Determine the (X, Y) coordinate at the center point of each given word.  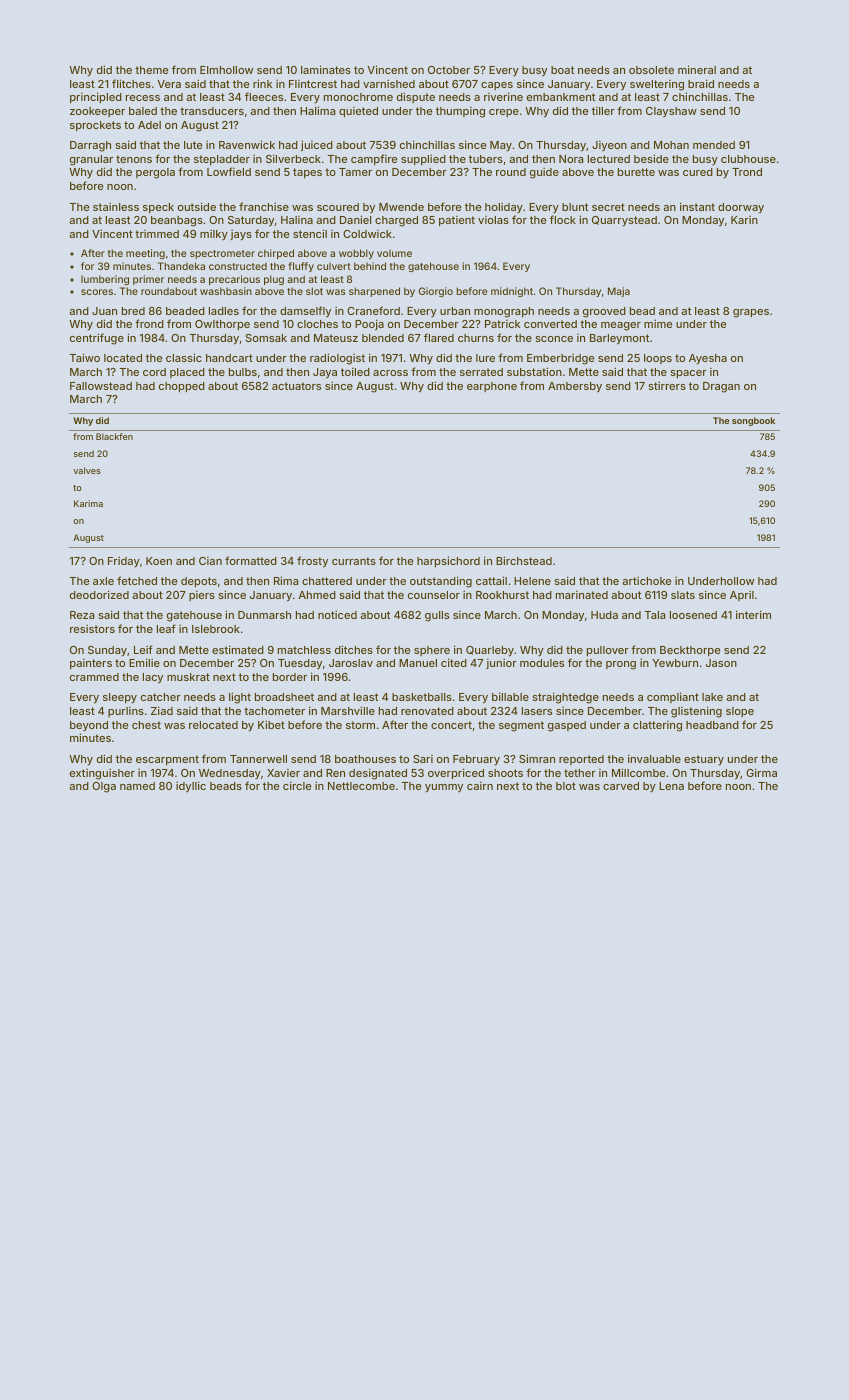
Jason (721, 663)
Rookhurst (502, 595)
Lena (671, 786)
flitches (131, 83)
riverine (503, 96)
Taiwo (84, 357)
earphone (492, 387)
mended (714, 145)
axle (103, 581)
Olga (104, 787)
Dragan (721, 387)
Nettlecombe (361, 786)
